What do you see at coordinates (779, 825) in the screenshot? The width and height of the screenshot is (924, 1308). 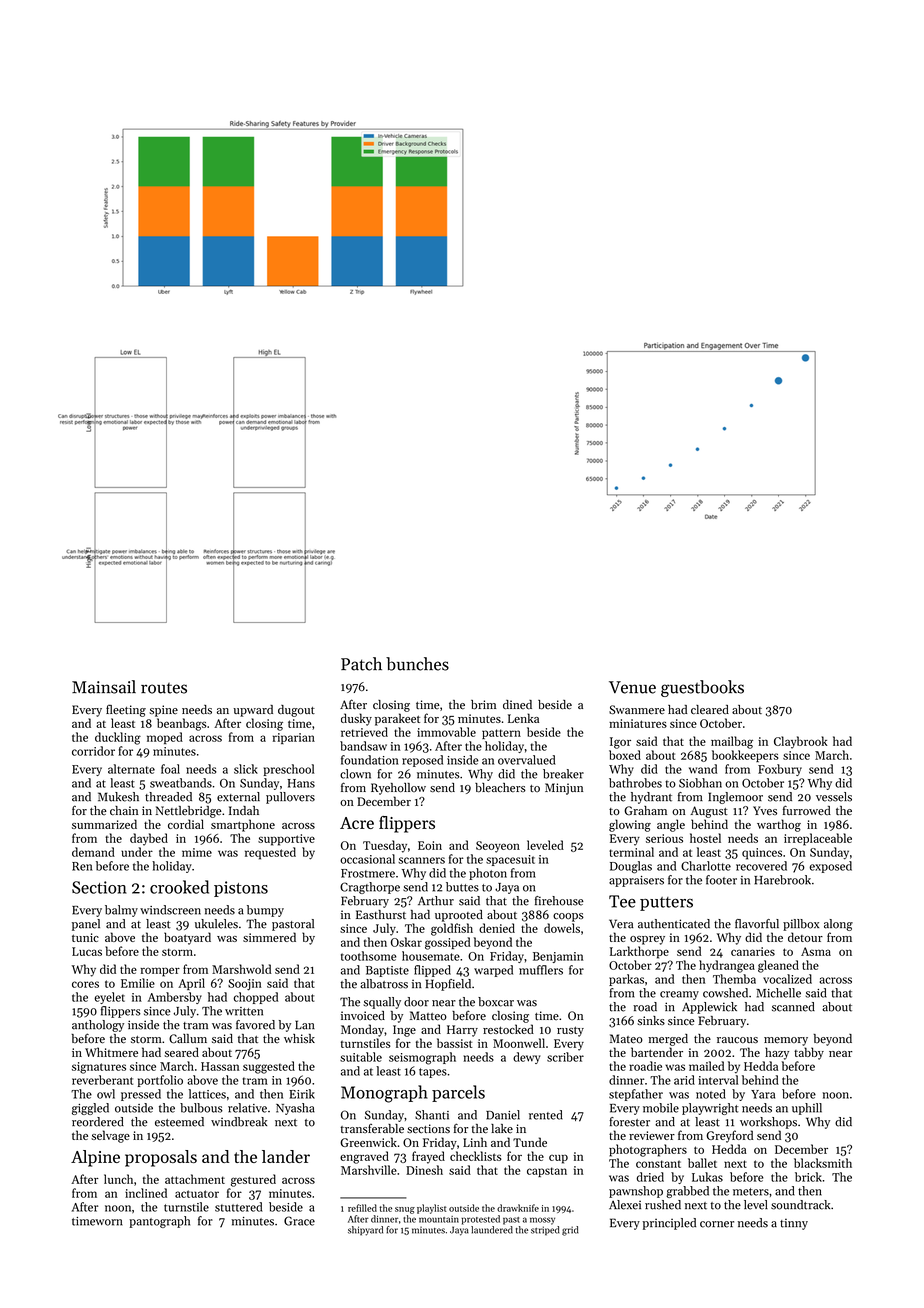 I see `warthog` at bounding box center [779, 825].
